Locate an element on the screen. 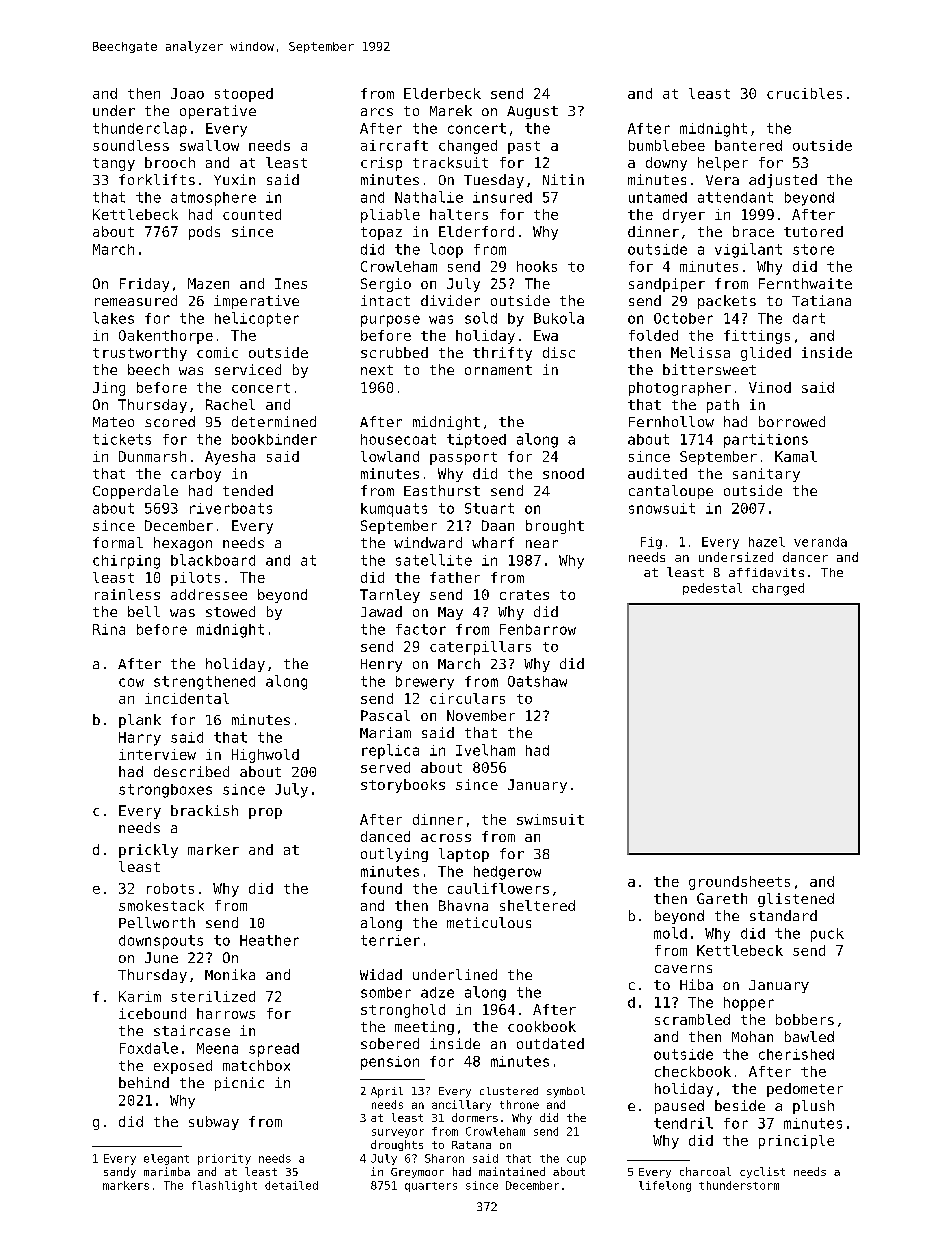 The height and width of the screenshot is (1233, 952). crucibles is located at coordinates (804, 93).
